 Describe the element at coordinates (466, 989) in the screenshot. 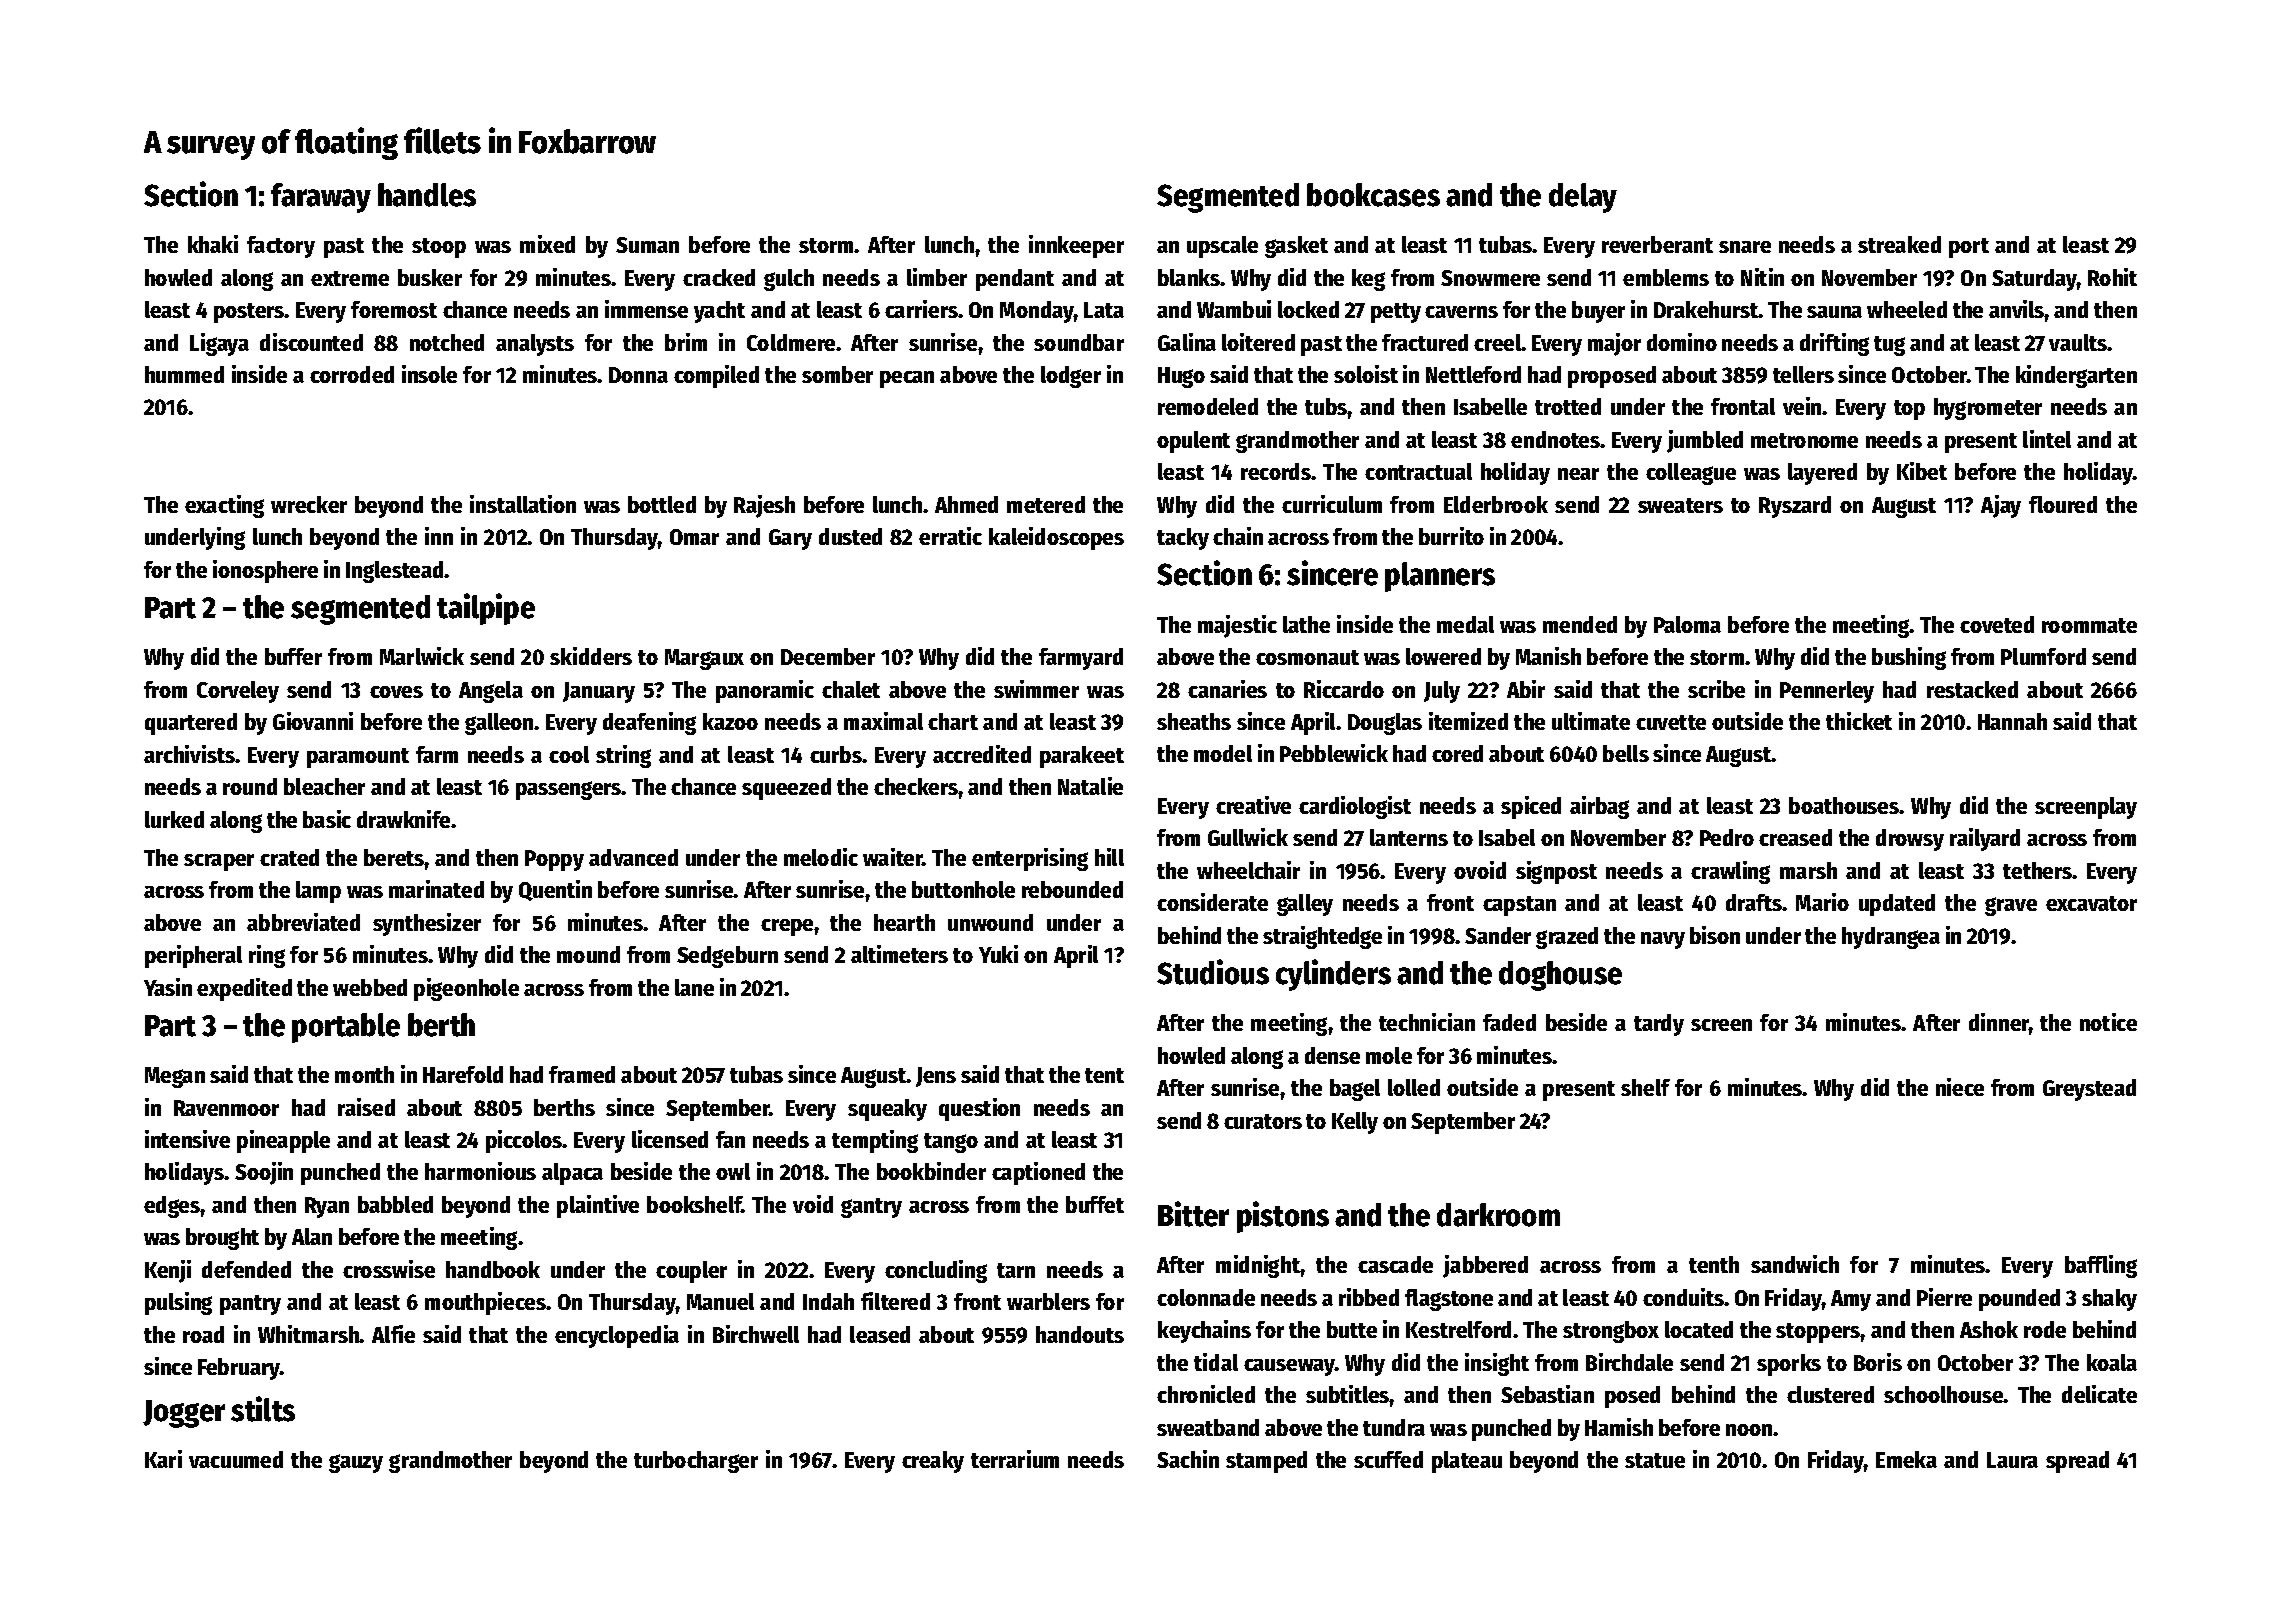

I see `pigeonhole` at that location.
